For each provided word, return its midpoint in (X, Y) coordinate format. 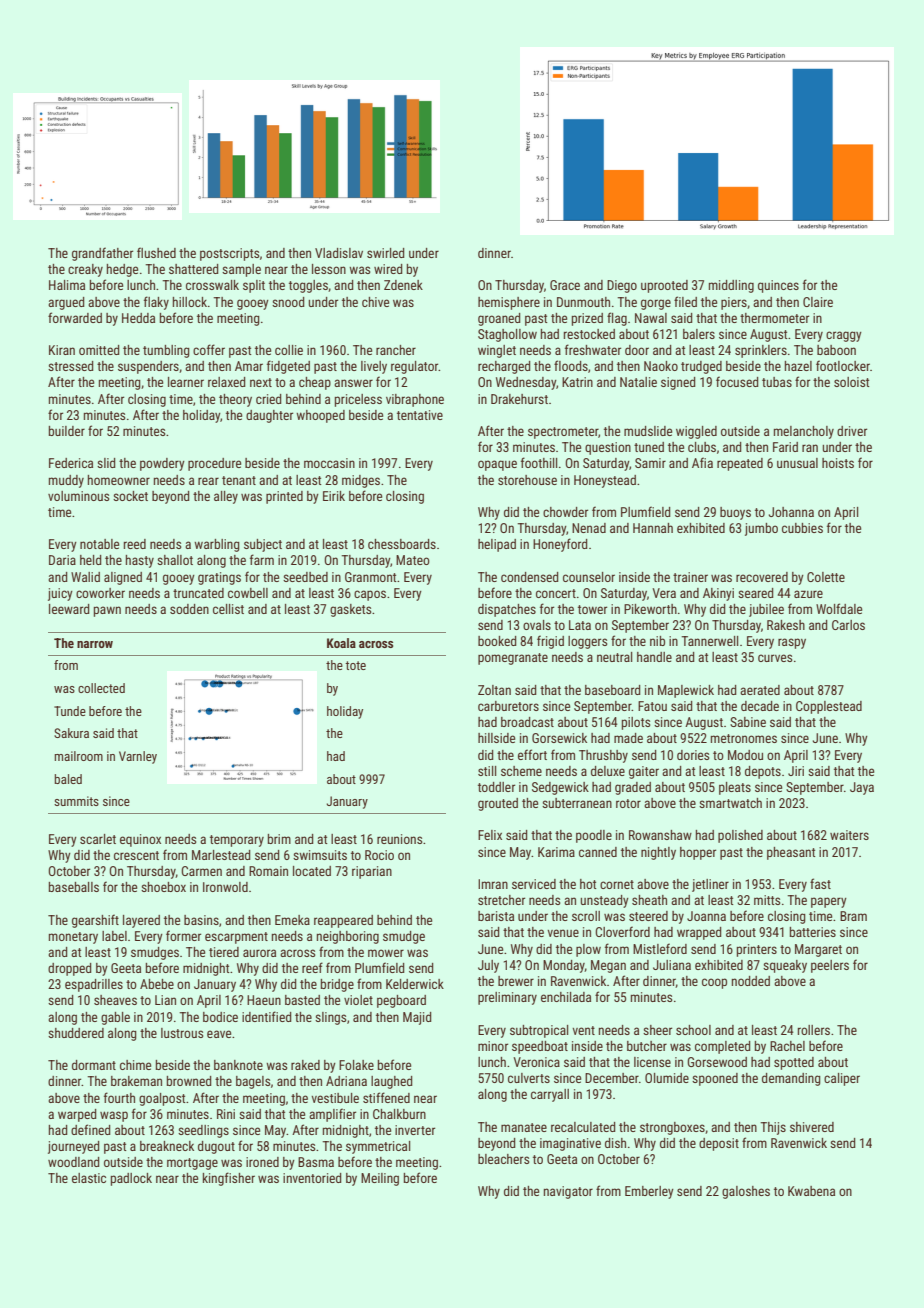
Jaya (862, 788)
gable (115, 1018)
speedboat (540, 1047)
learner (186, 382)
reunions (399, 839)
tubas (777, 382)
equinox (140, 840)
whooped (320, 416)
